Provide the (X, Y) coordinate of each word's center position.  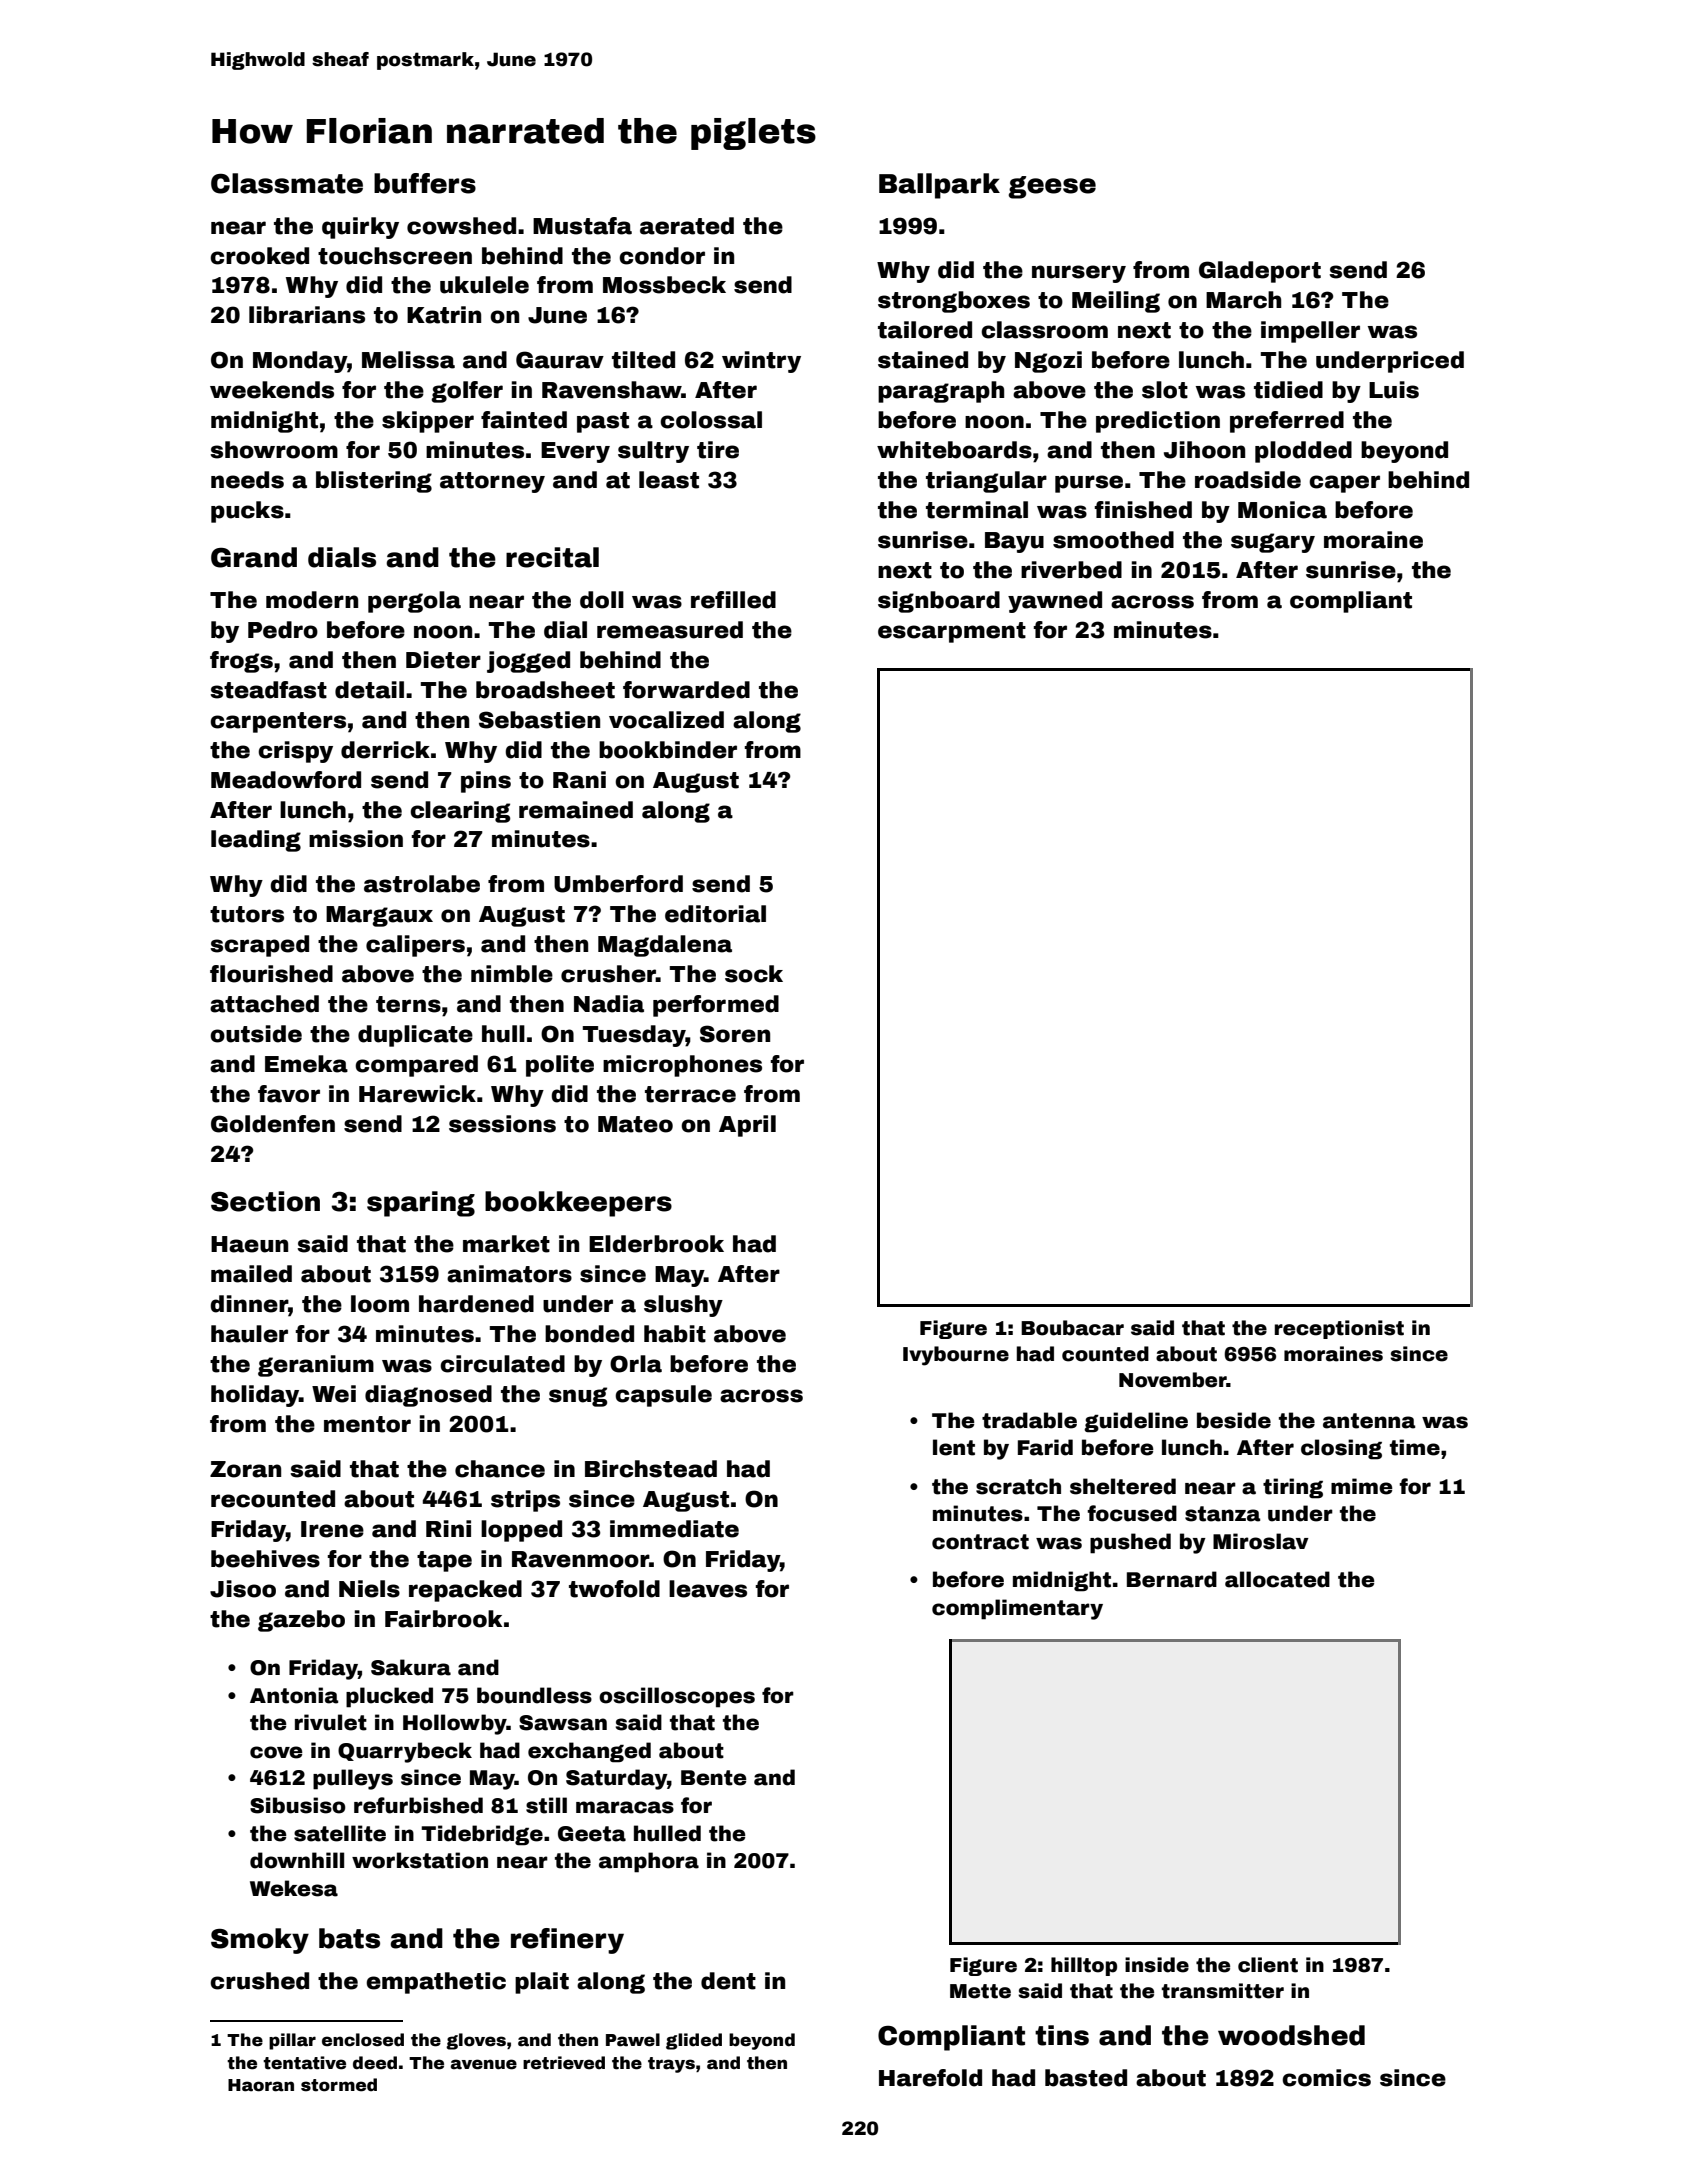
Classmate (287, 183)
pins (486, 782)
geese (1052, 187)
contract (980, 1542)
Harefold (930, 2078)
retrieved (564, 2063)
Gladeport (1260, 272)
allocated (1277, 1579)
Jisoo (243, 1589)
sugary (1273, 543)
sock (754, 974)
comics (1326, 2078)
